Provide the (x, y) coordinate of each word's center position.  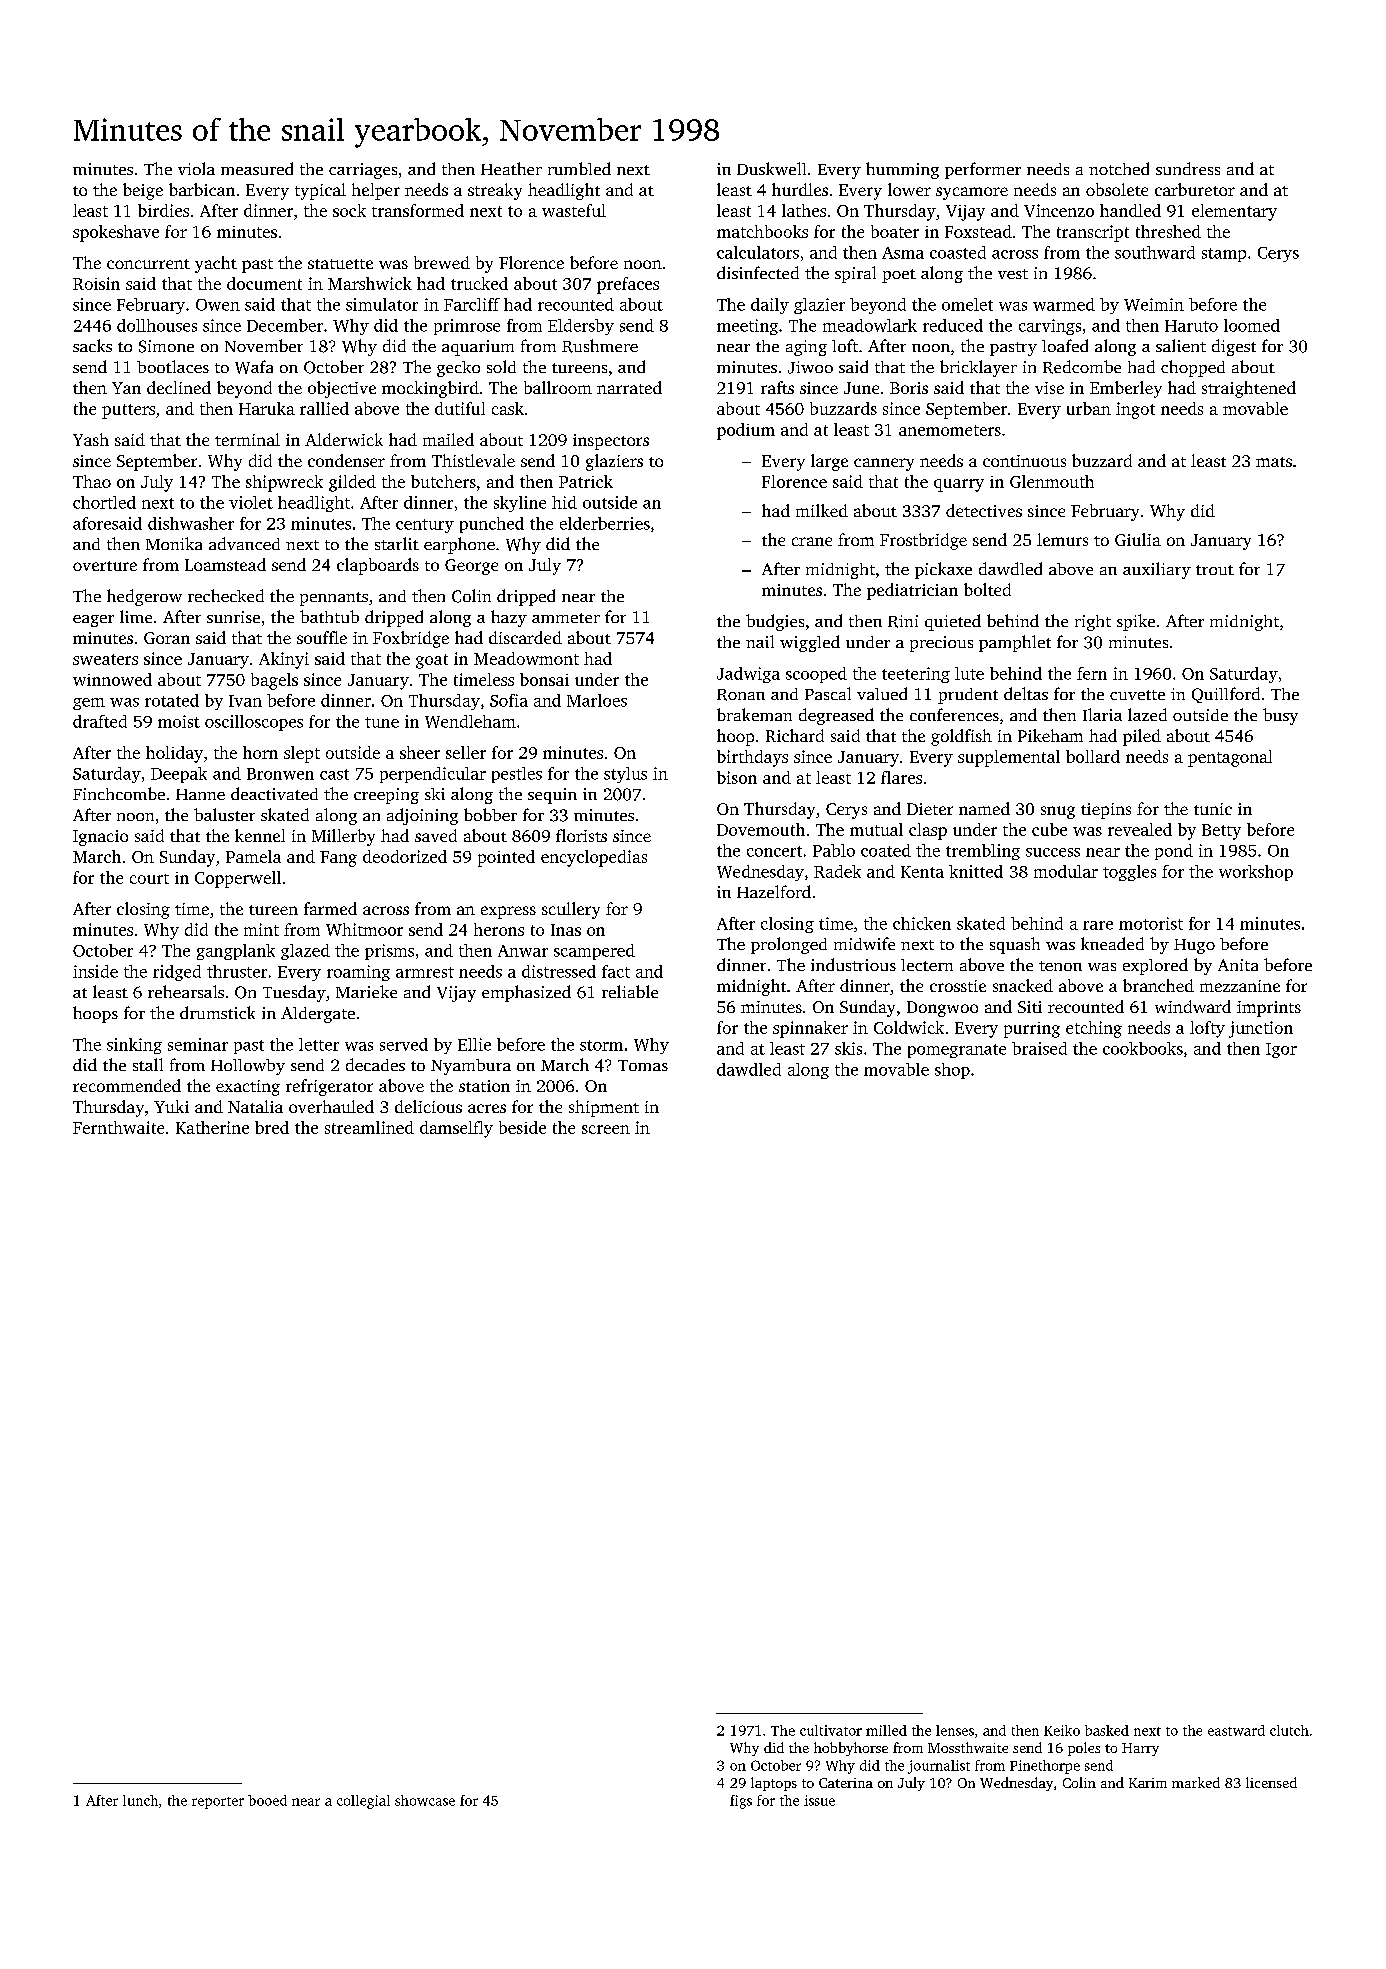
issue (819, 1800)
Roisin (96, 283)
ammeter (566, 618)
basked (1107, 1730)
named (984, 808)
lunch (140, 1800)
